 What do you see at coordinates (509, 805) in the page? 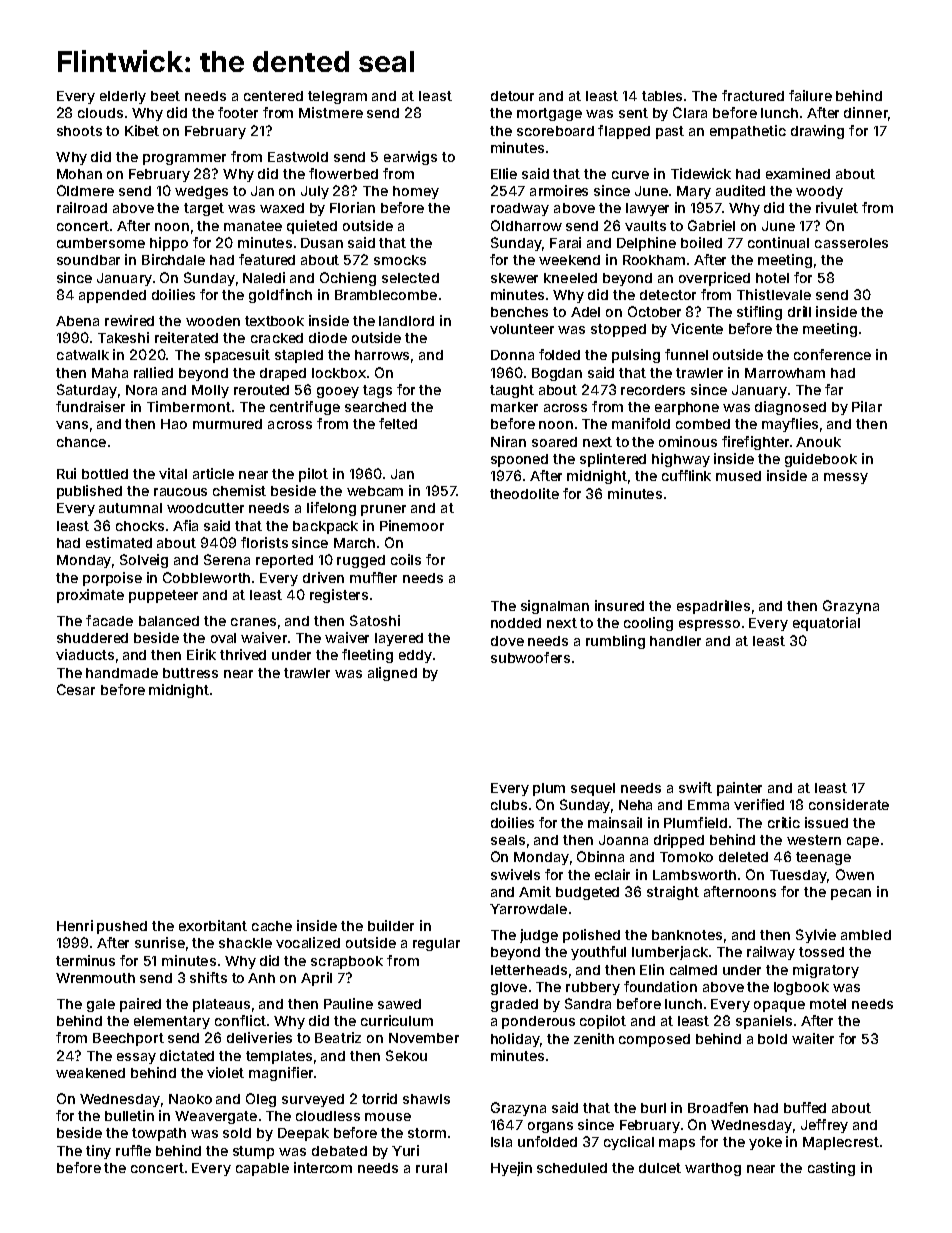
I see `clubs` at bounding box center [509, 805].
